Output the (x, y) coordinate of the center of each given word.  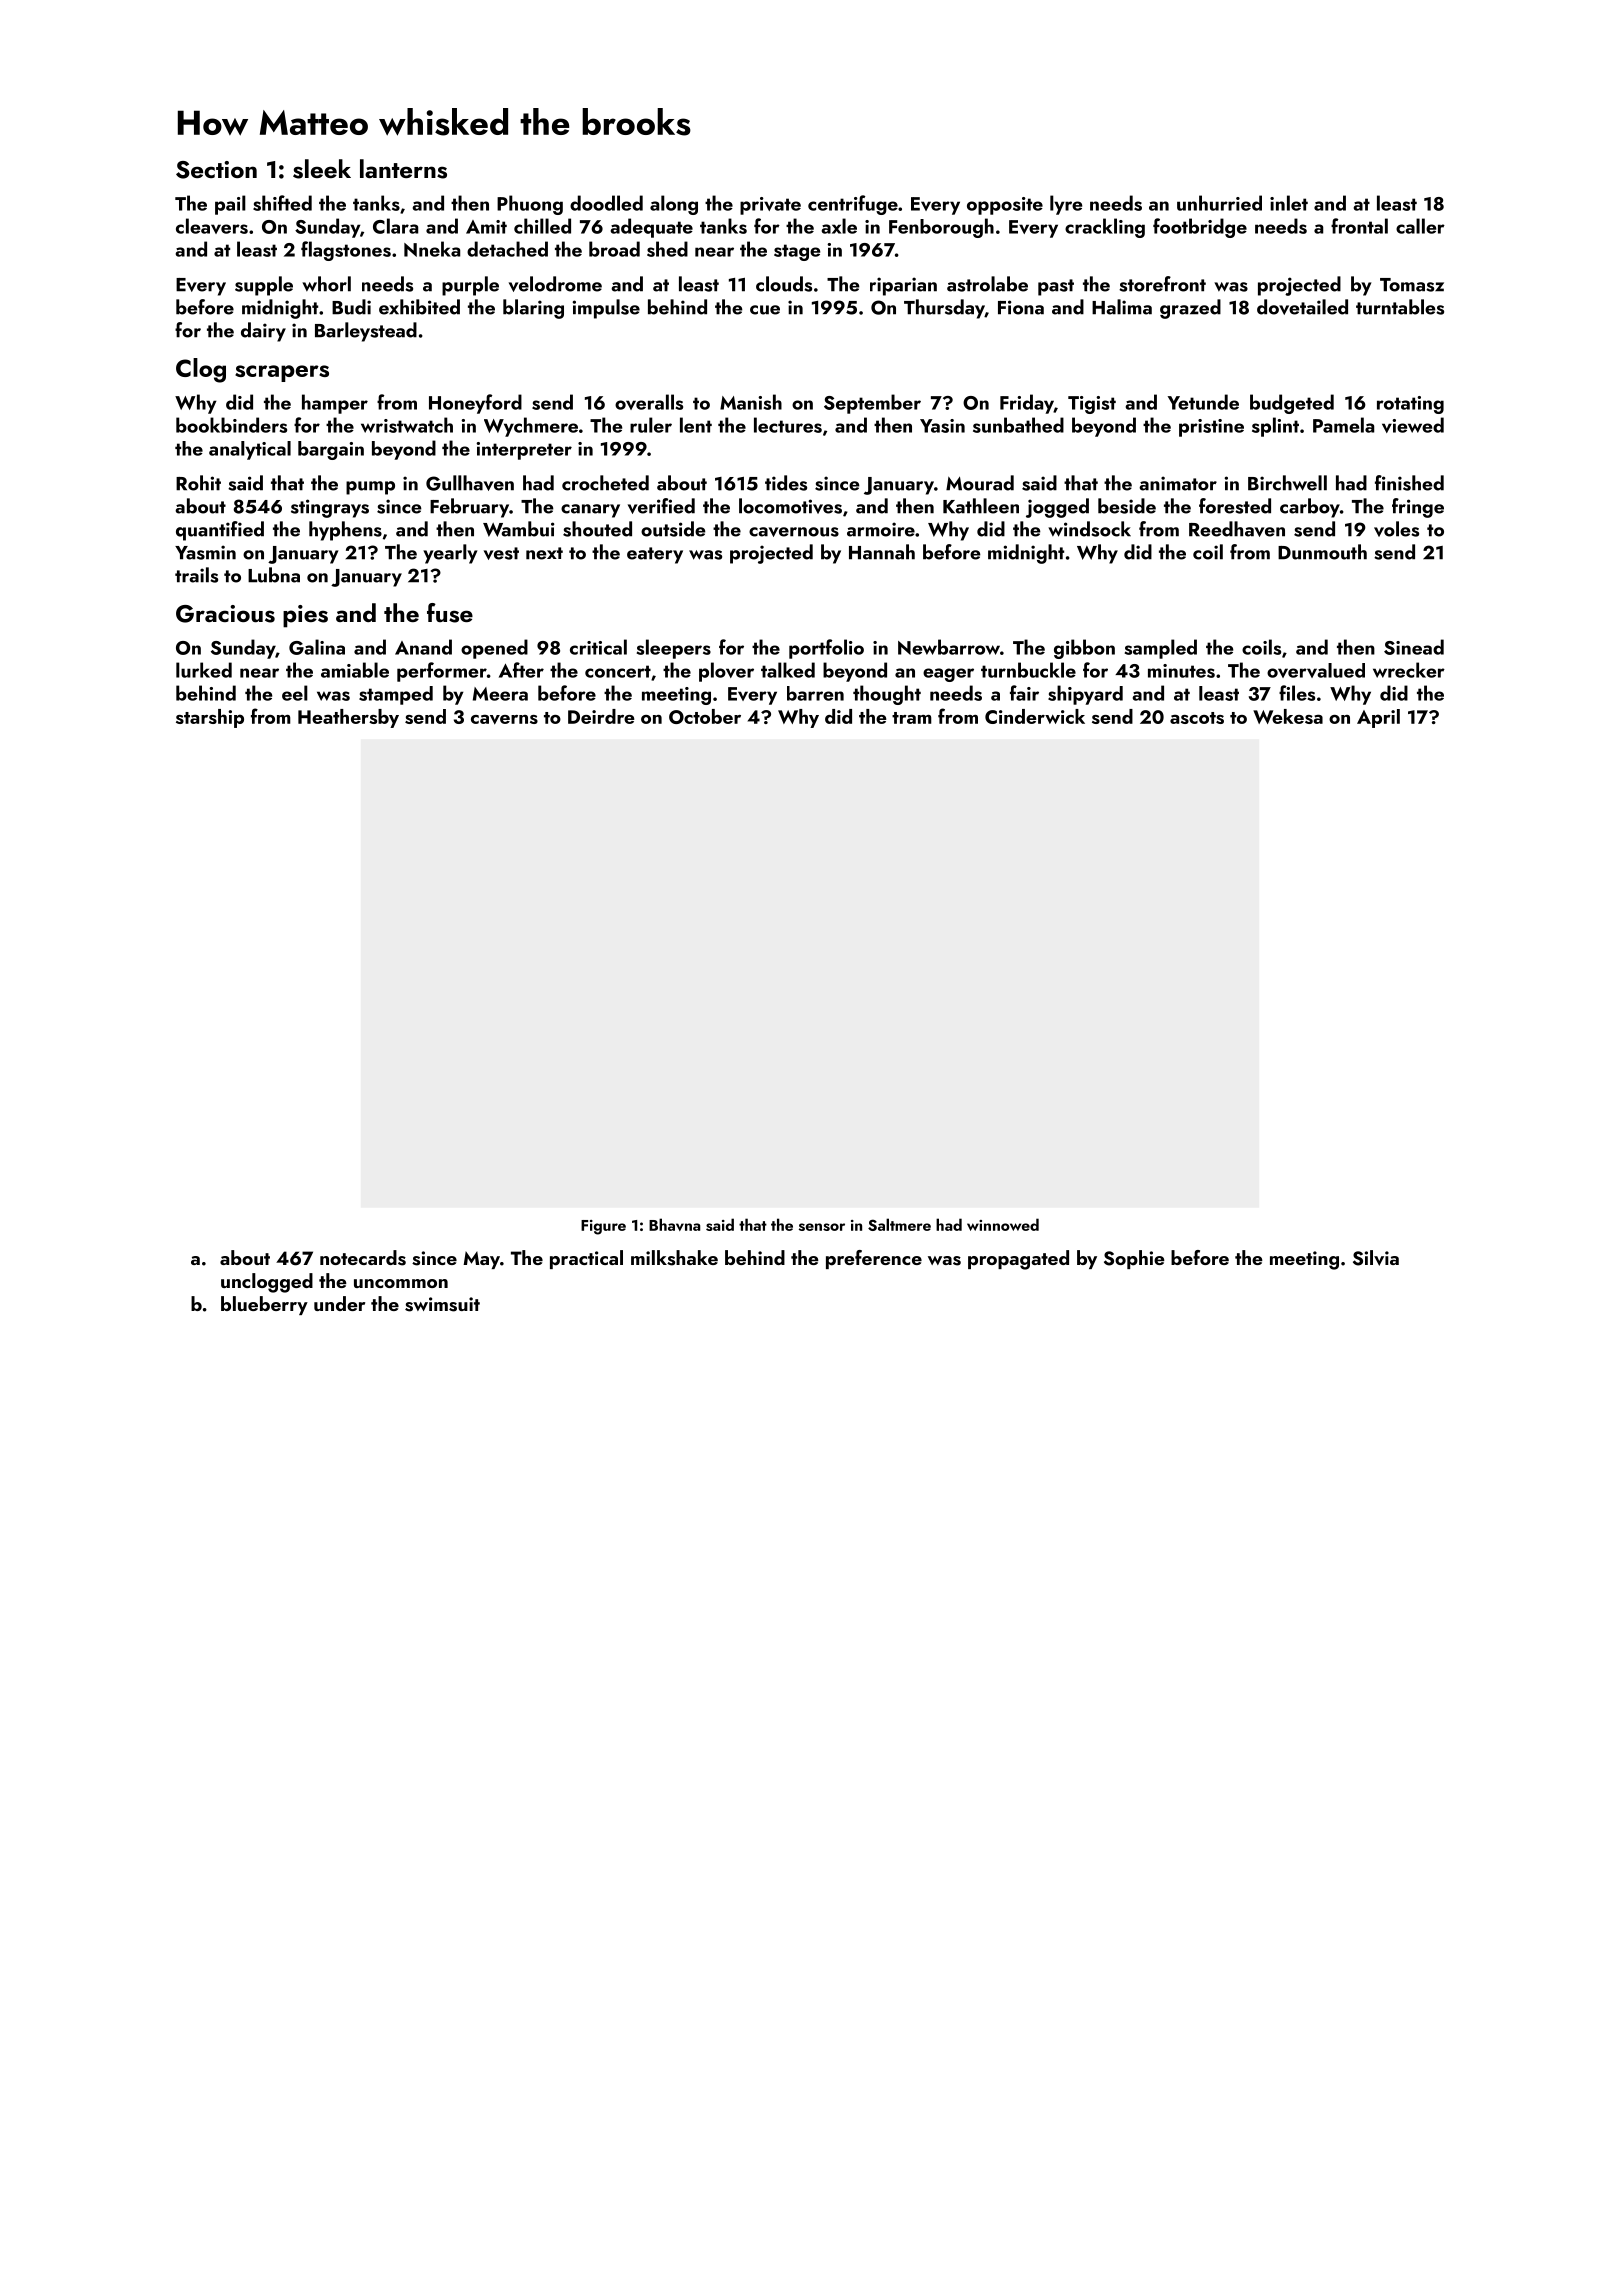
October (705, 716)
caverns (504, 720)
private (770, 206)
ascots (1197, 718)
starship (210, 718)
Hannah (882, 552)
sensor (822, 1227)
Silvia (1376, 1258)
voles (1396, 529)
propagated (1018, 1260)
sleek (322, 169)
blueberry (264, 1305)
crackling (1105, 228)
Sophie (1134, 1259)
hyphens (345, 531)
